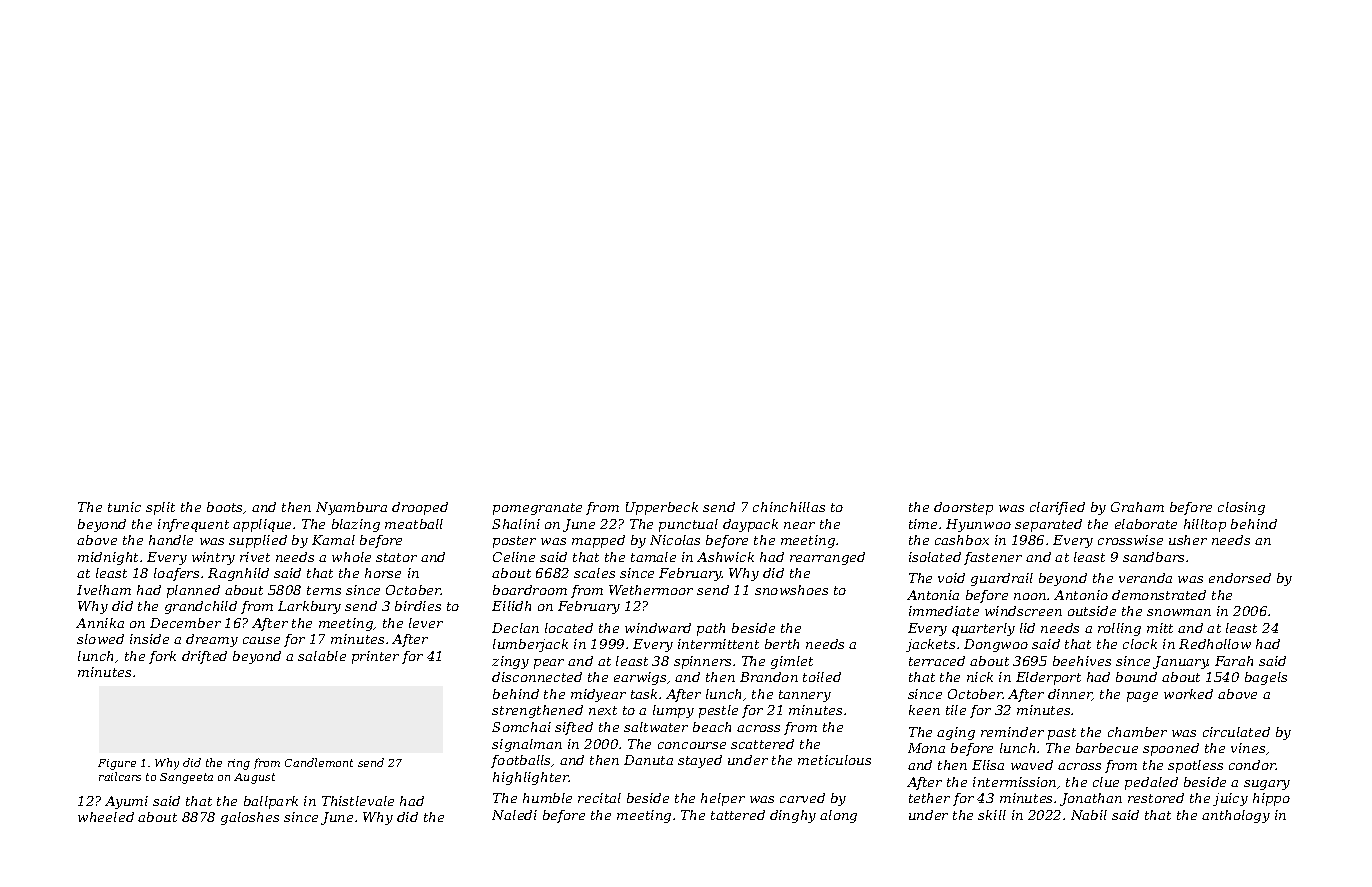 The height and width of the screenshot is (887, 1372). What do you see at coordinates (100, 623) in the screenshot?
I see `Annika` at bounding box center [100, 623].
